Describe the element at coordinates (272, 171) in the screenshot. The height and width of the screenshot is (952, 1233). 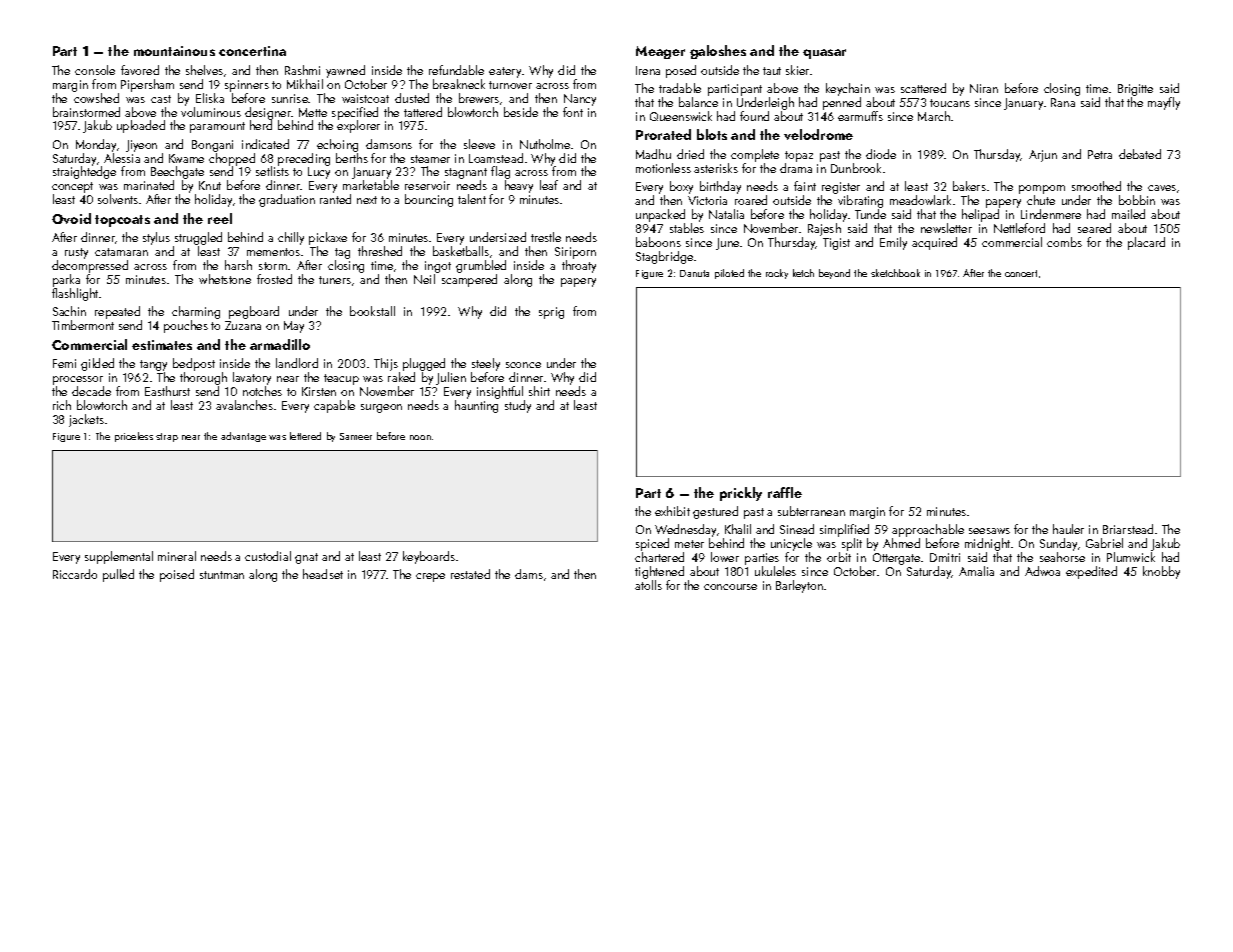
I see `setlists` at that location.
